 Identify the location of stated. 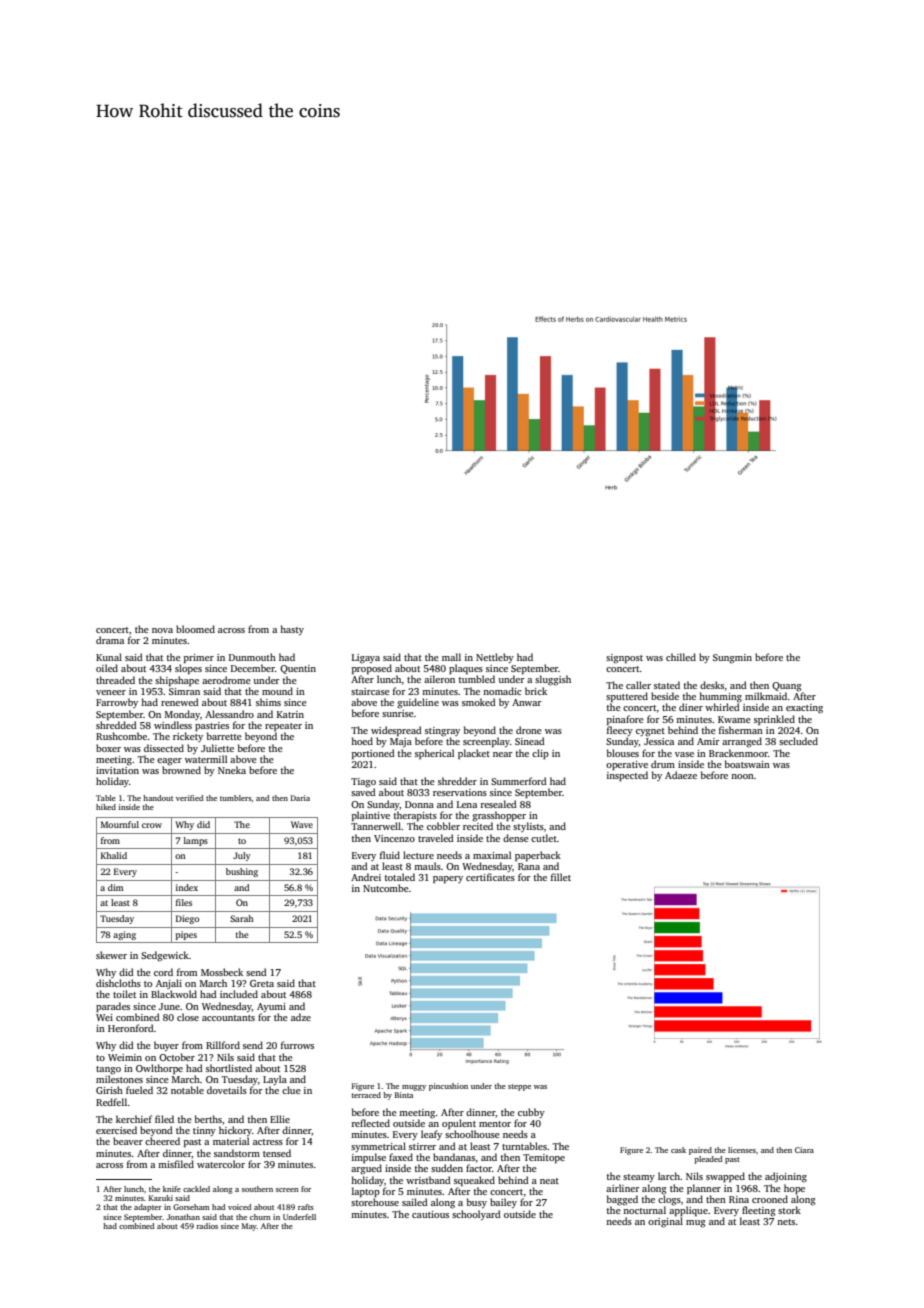
(667, 685).
